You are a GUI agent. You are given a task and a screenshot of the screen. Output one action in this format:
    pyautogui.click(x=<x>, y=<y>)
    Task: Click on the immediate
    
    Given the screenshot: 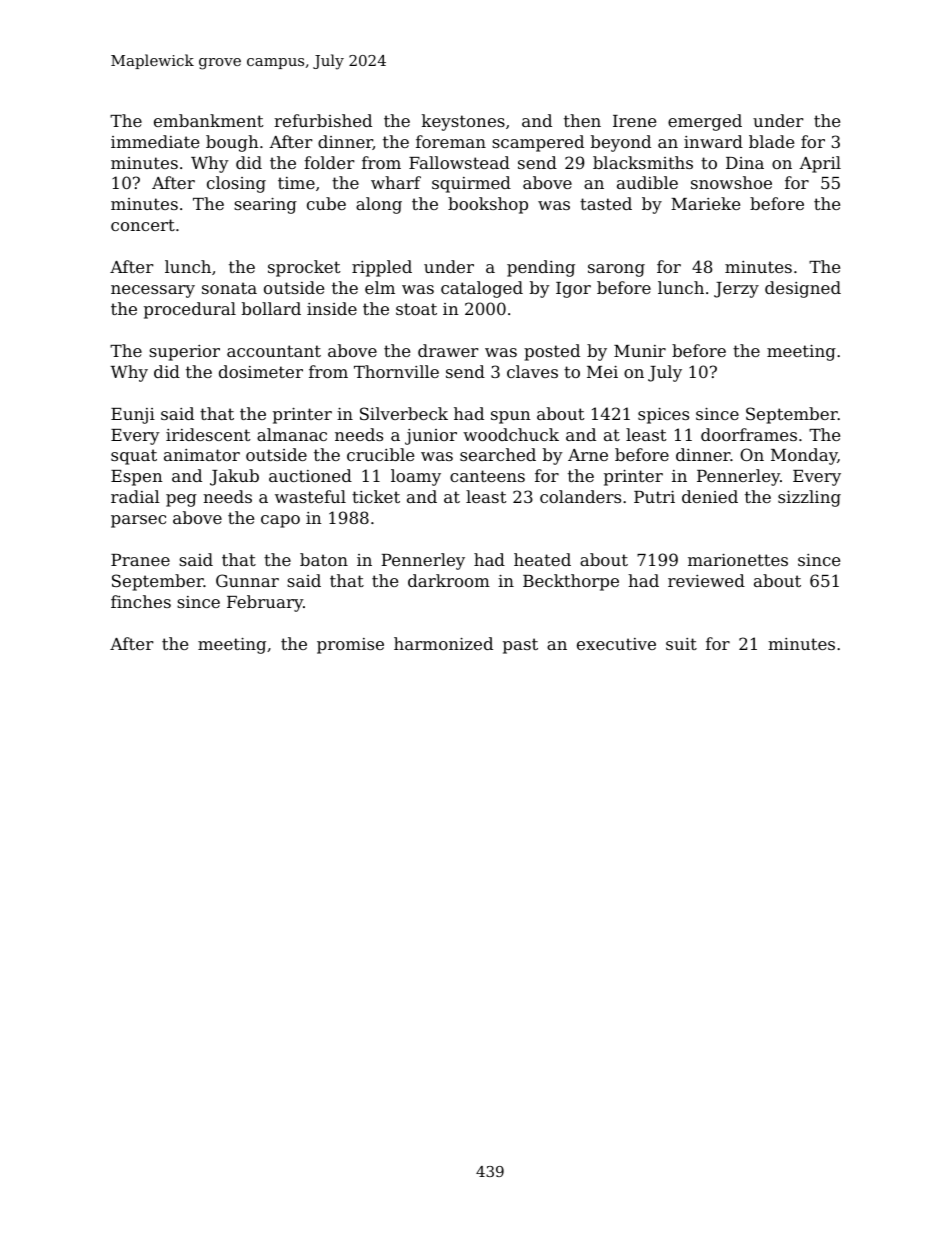 What is the action you would take?
    pyautogui.click(x=155, y=141)
